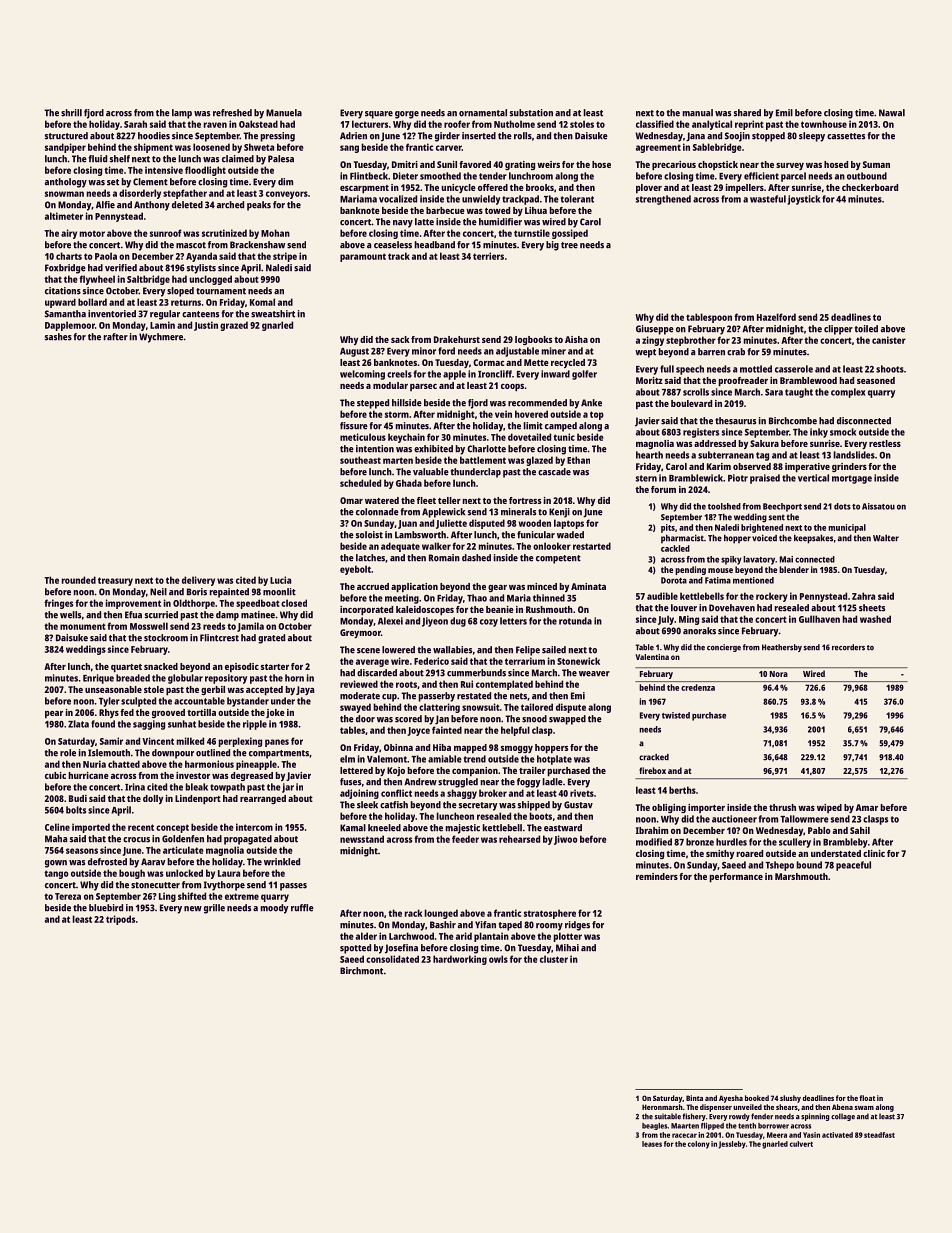  I want to click on tripods, so click(120, 920).
